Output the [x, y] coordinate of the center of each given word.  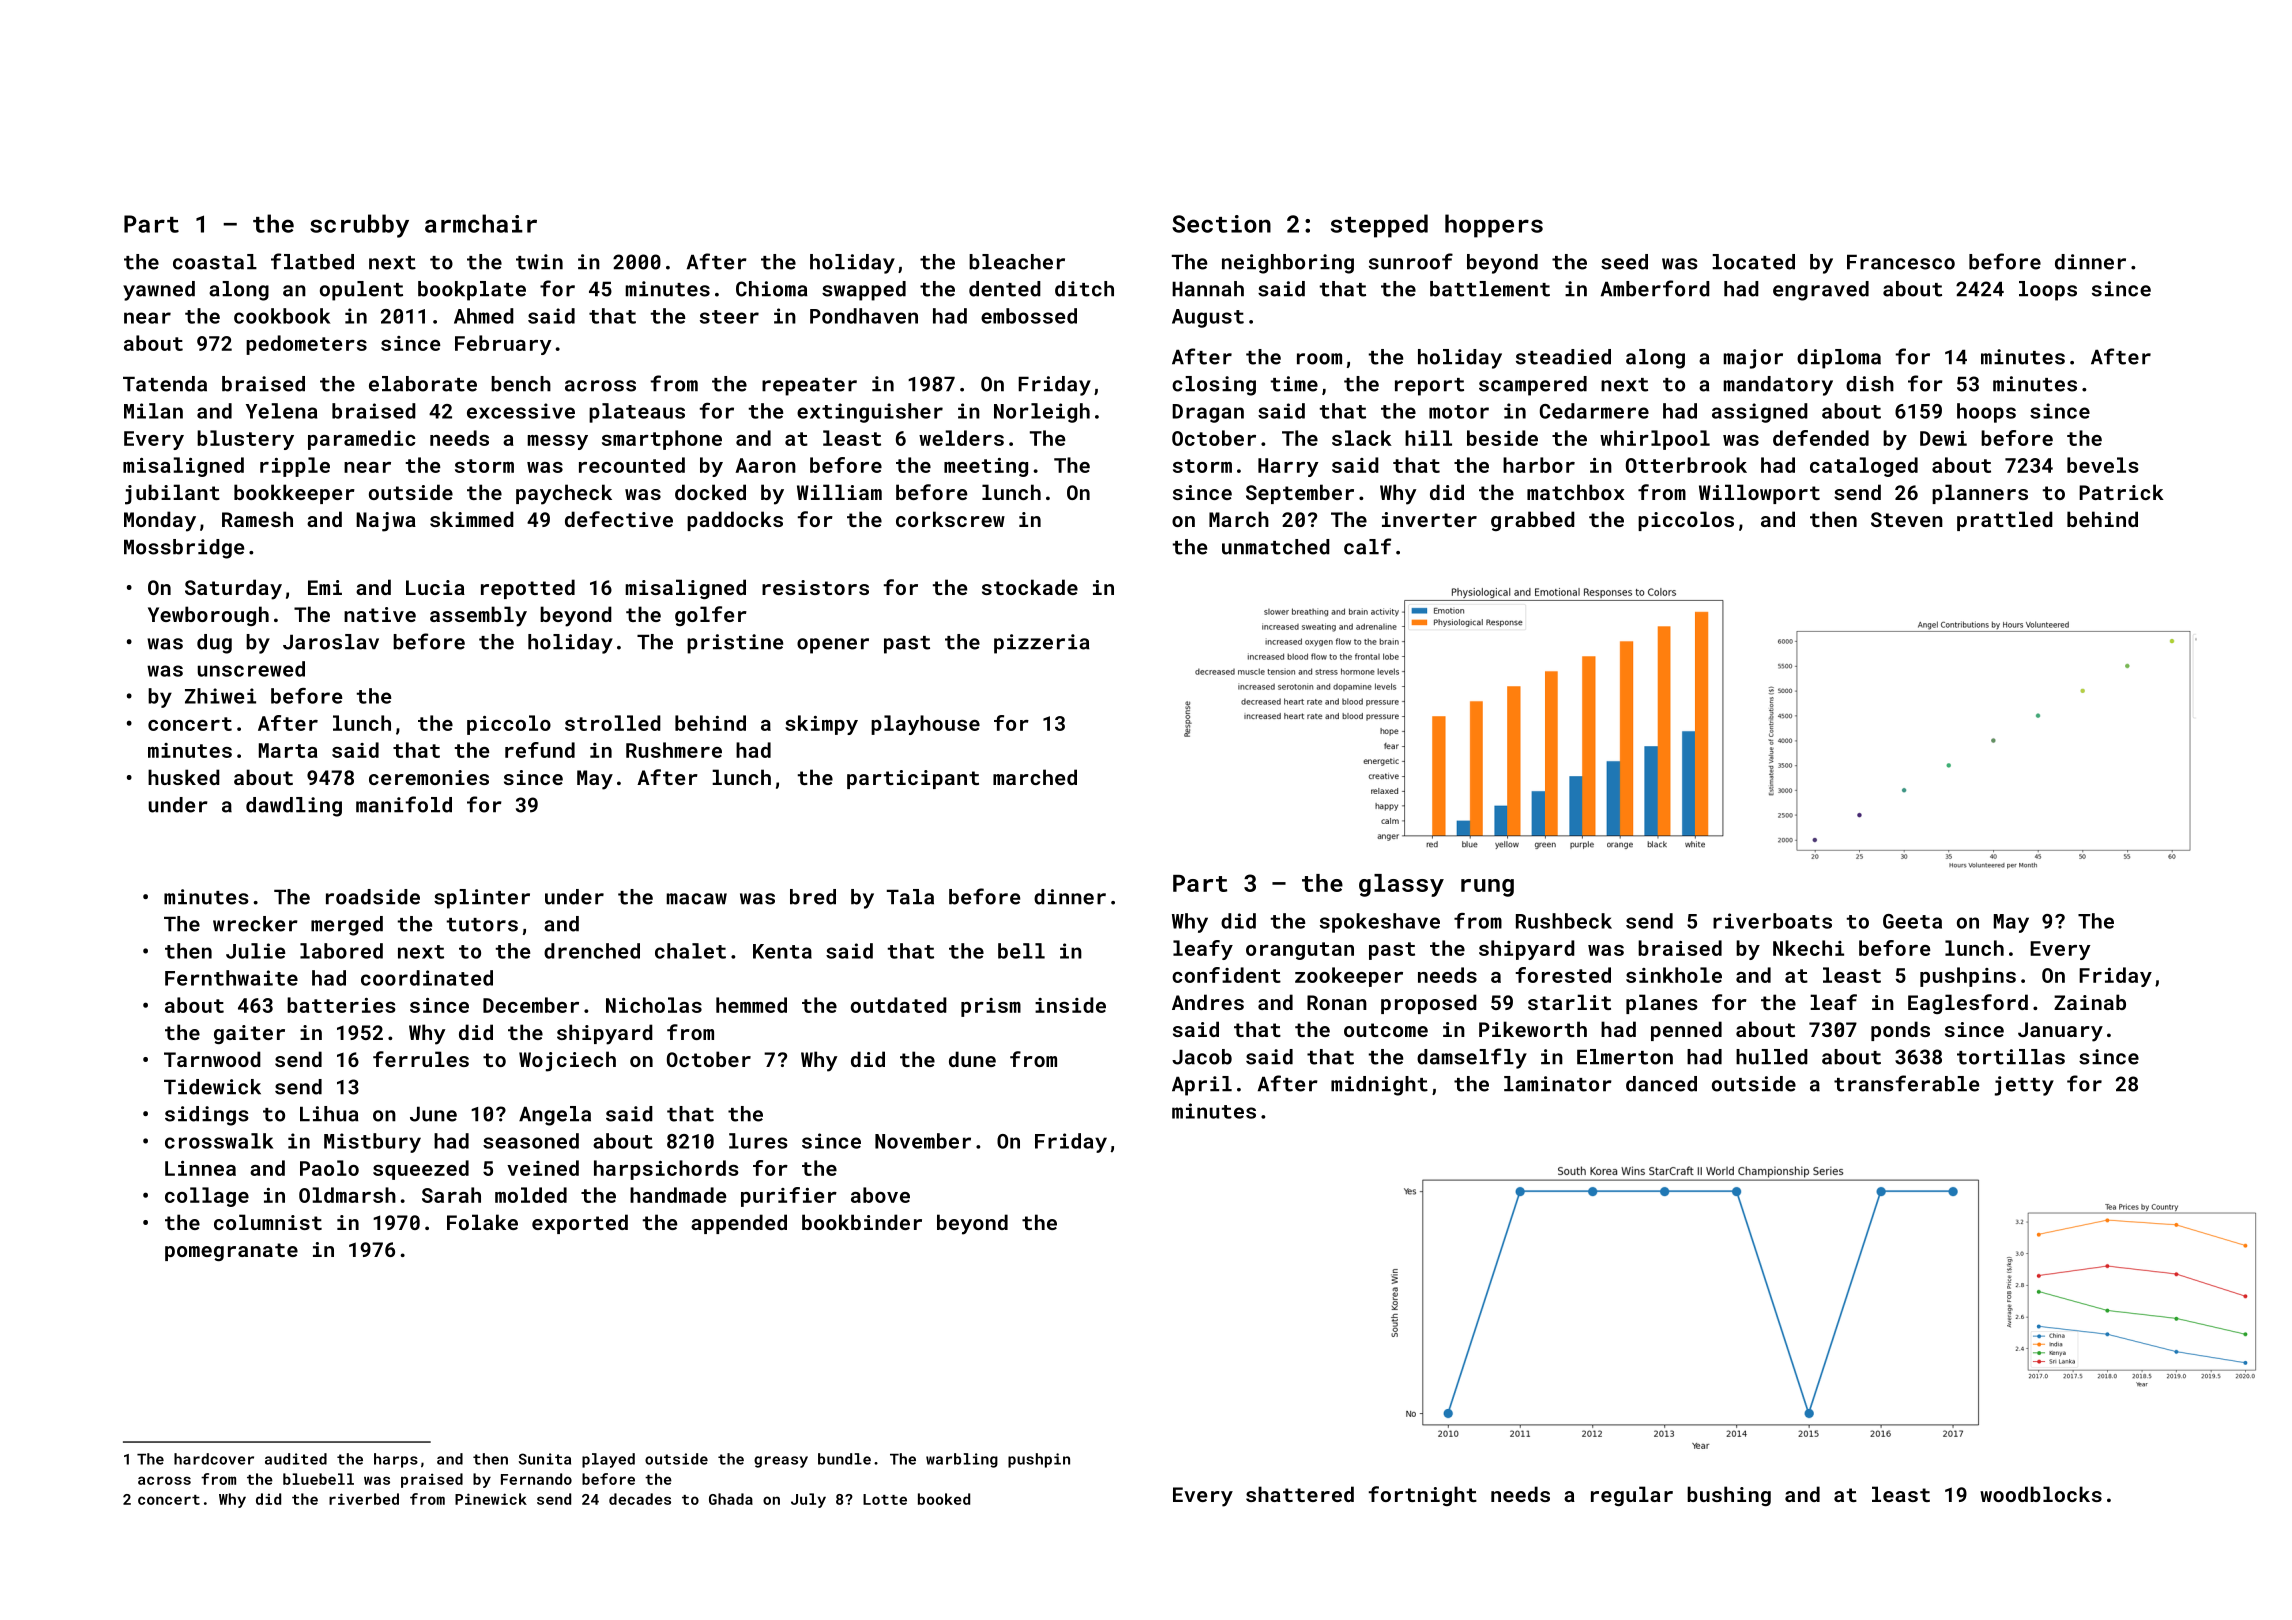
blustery [245, 440]
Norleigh [1042, 413]
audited [296, 1459]
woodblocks [2041, 1494]
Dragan [1208, 413]
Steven [1907, 519]
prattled [2005, 521]
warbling [962, 1460]
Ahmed [484, 316]
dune [972, 1059]
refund [540, 750]
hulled [1772, 1057]
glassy [1401, 885]
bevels [2103, 465]
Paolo [329, 1168]
